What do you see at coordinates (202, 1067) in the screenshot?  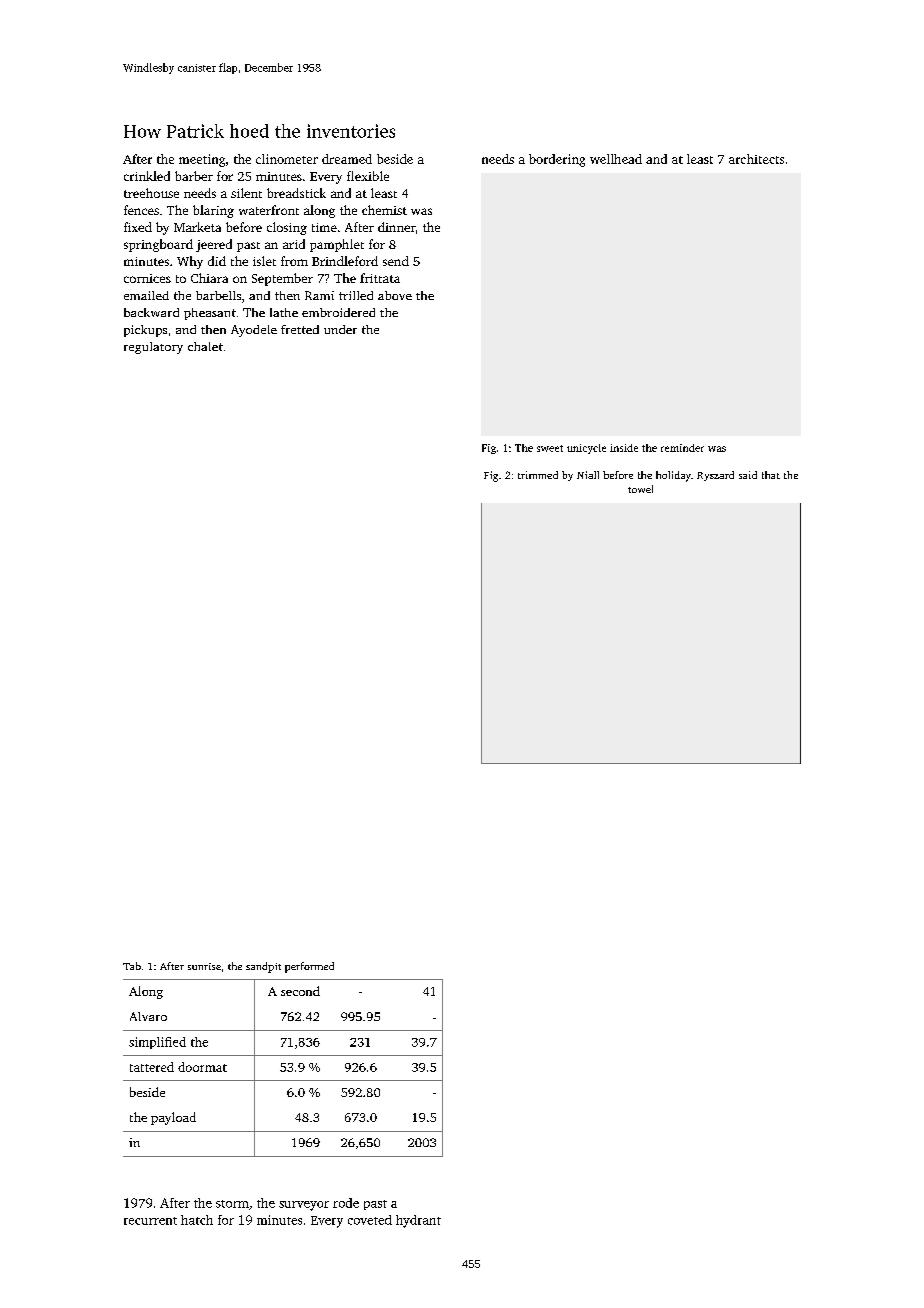 I see `doormat` at bounding box center [202, 1067].
